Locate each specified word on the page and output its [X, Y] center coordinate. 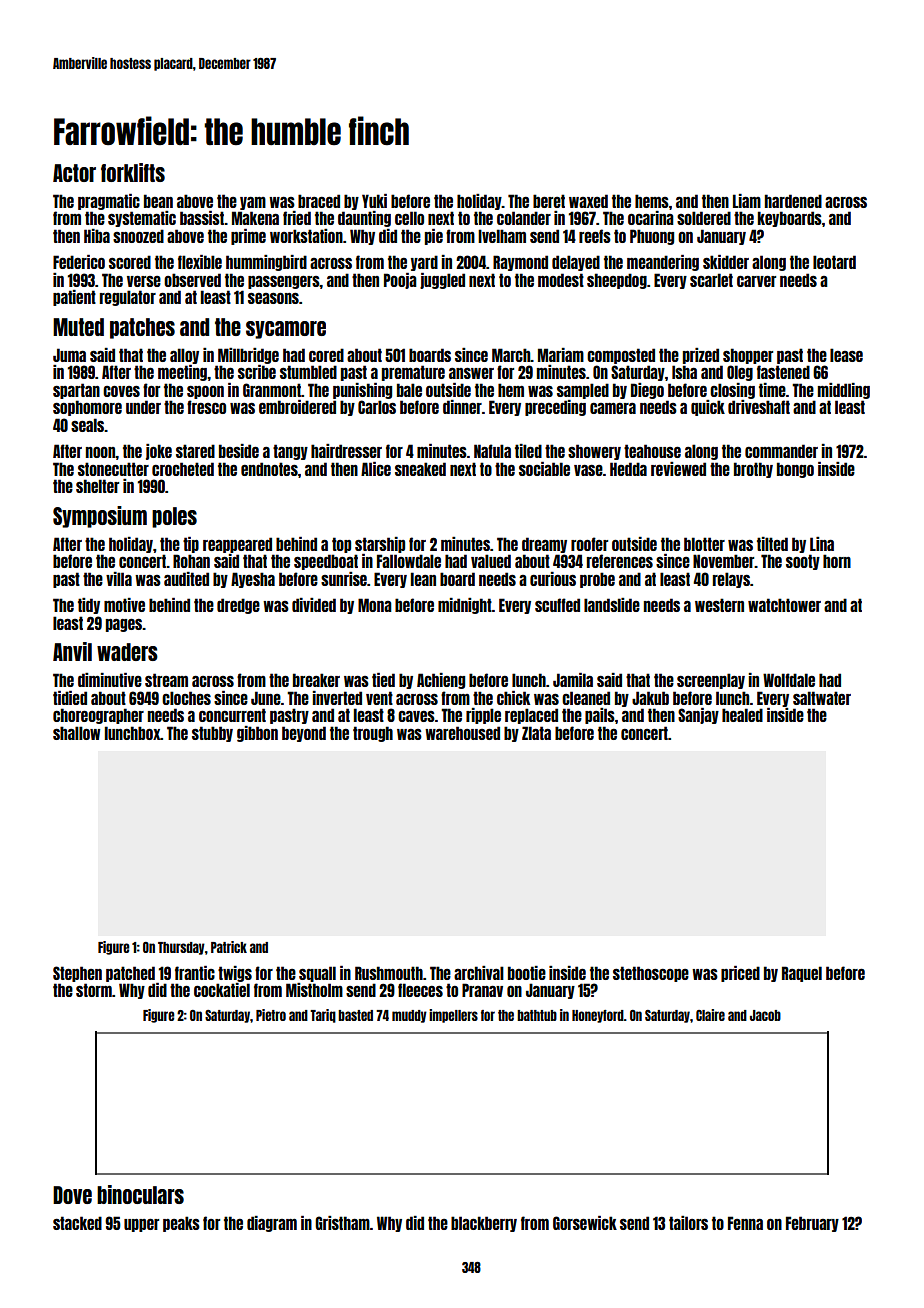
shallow [76, 733]
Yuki [374, 201]
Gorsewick [585, 1223]
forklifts [133, 172]
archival [479, 973]
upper [141, 1225]
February [812, 1224]
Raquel [802, 974]
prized [701, 356]
